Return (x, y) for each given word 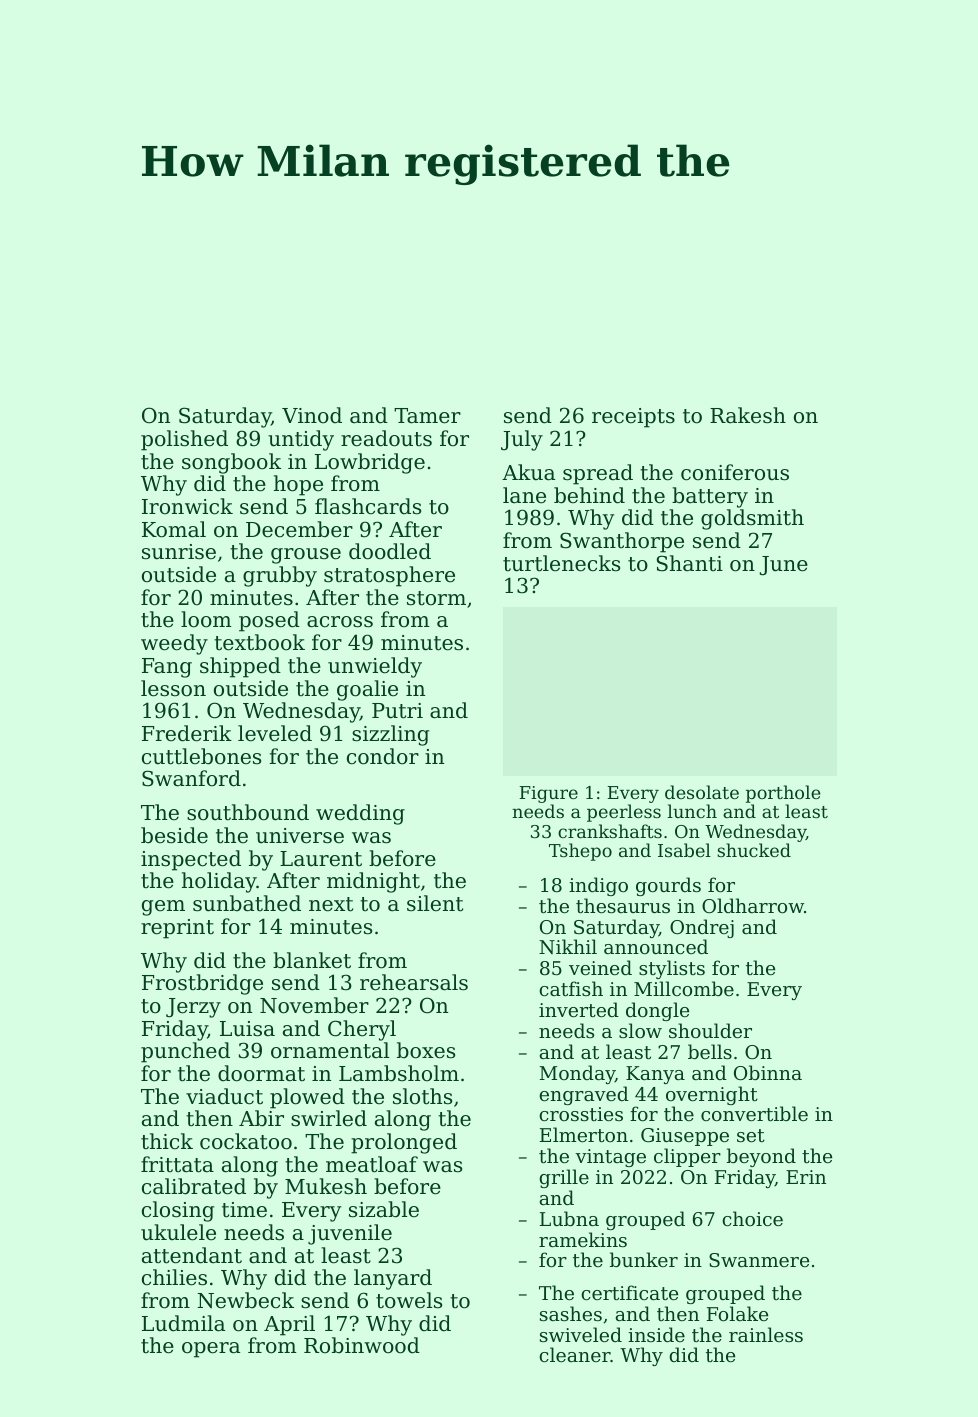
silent (435, 903)
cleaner (574, 1354)
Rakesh (748, 415)
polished (184, 440)
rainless (766, 1334)
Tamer (427, 416)
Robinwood (362, 1345)
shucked (754, 850)
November (314, 1005)
